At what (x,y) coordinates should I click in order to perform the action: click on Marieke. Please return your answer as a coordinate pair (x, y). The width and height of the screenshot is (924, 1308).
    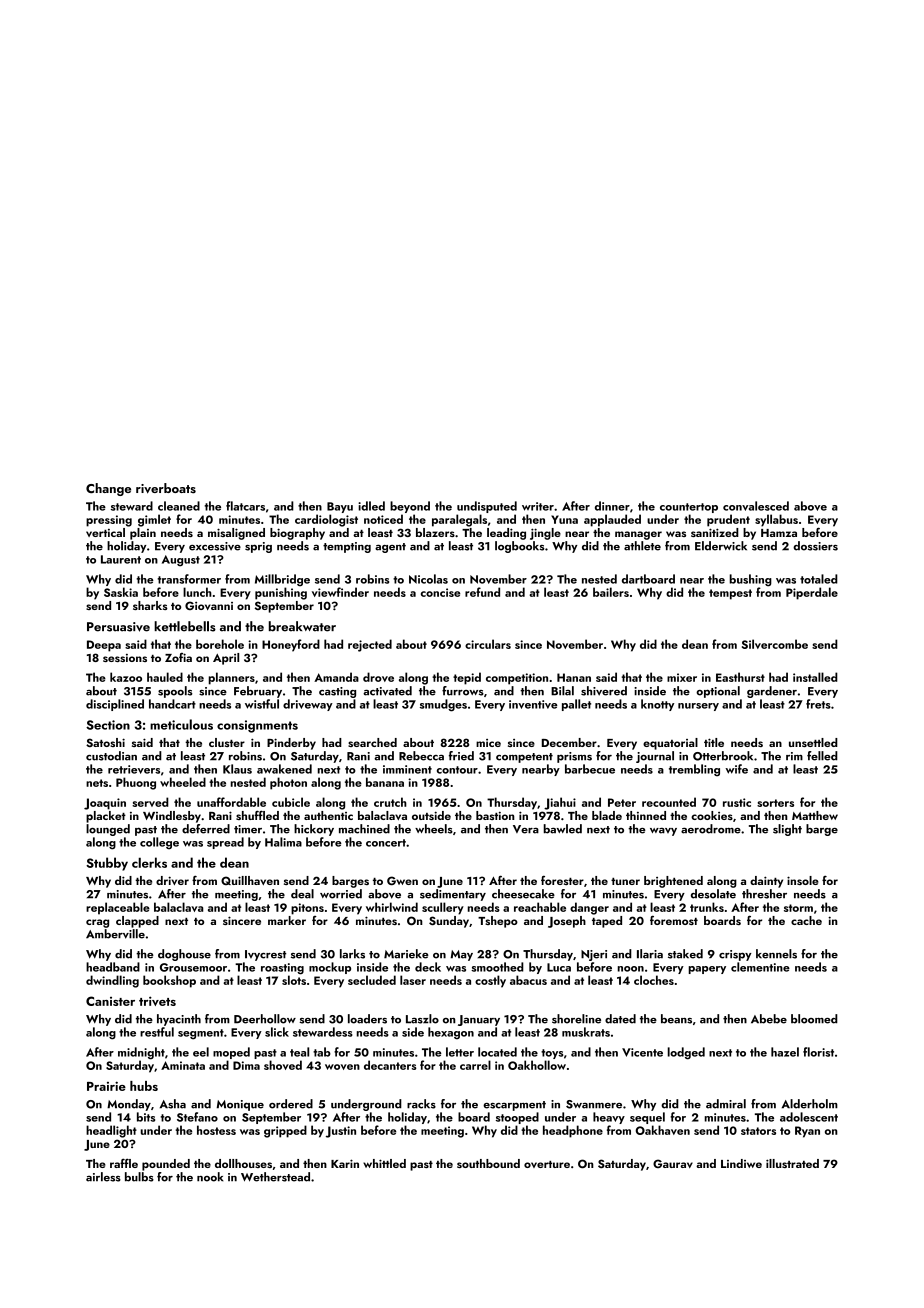
    Looking at the image, I should click on (406, 954).
